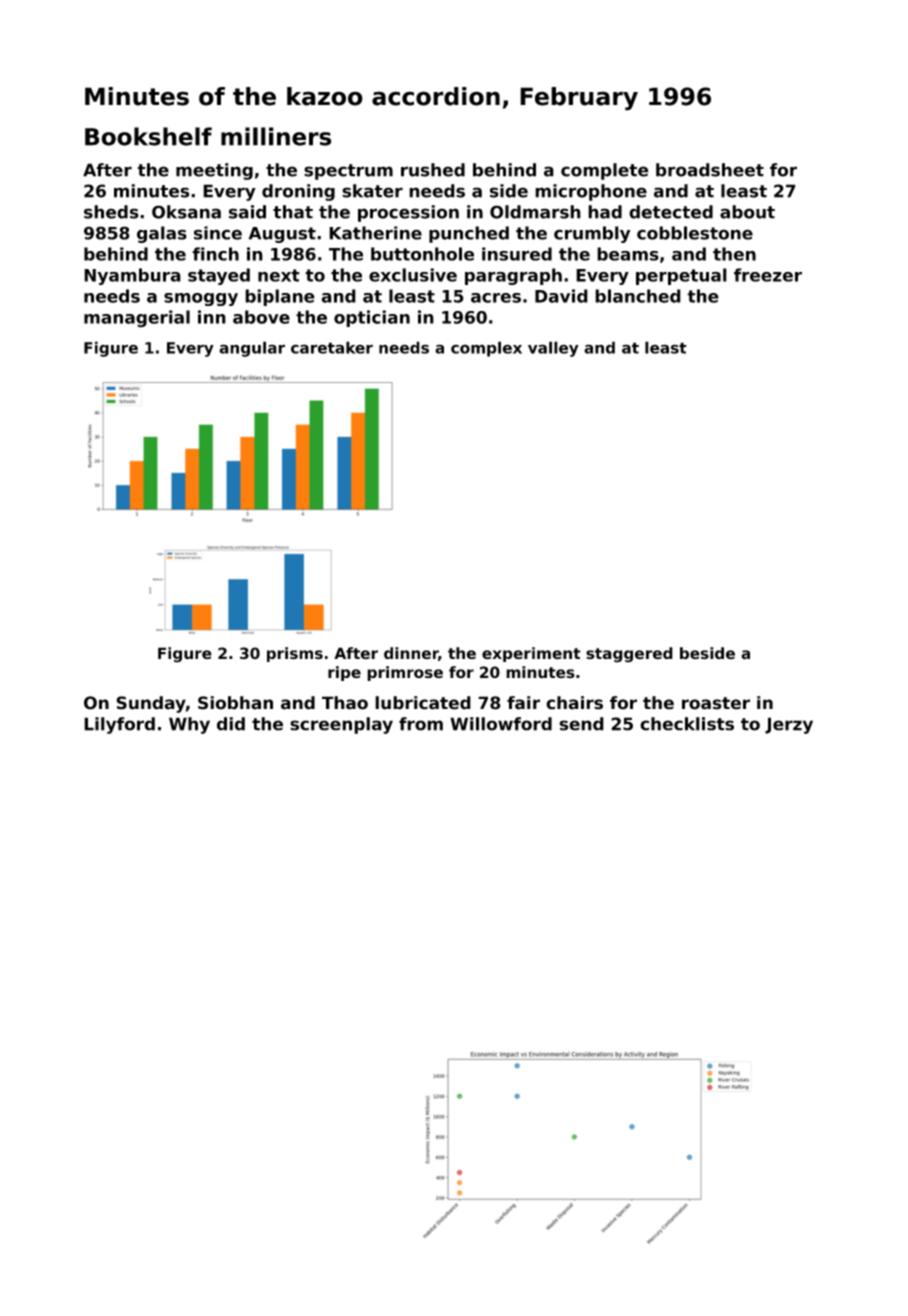 This page has width=908, height=1316. What do you see at coordinates (638, 296) in the page?
I see `blanched` at bounding box center [638, 296].
